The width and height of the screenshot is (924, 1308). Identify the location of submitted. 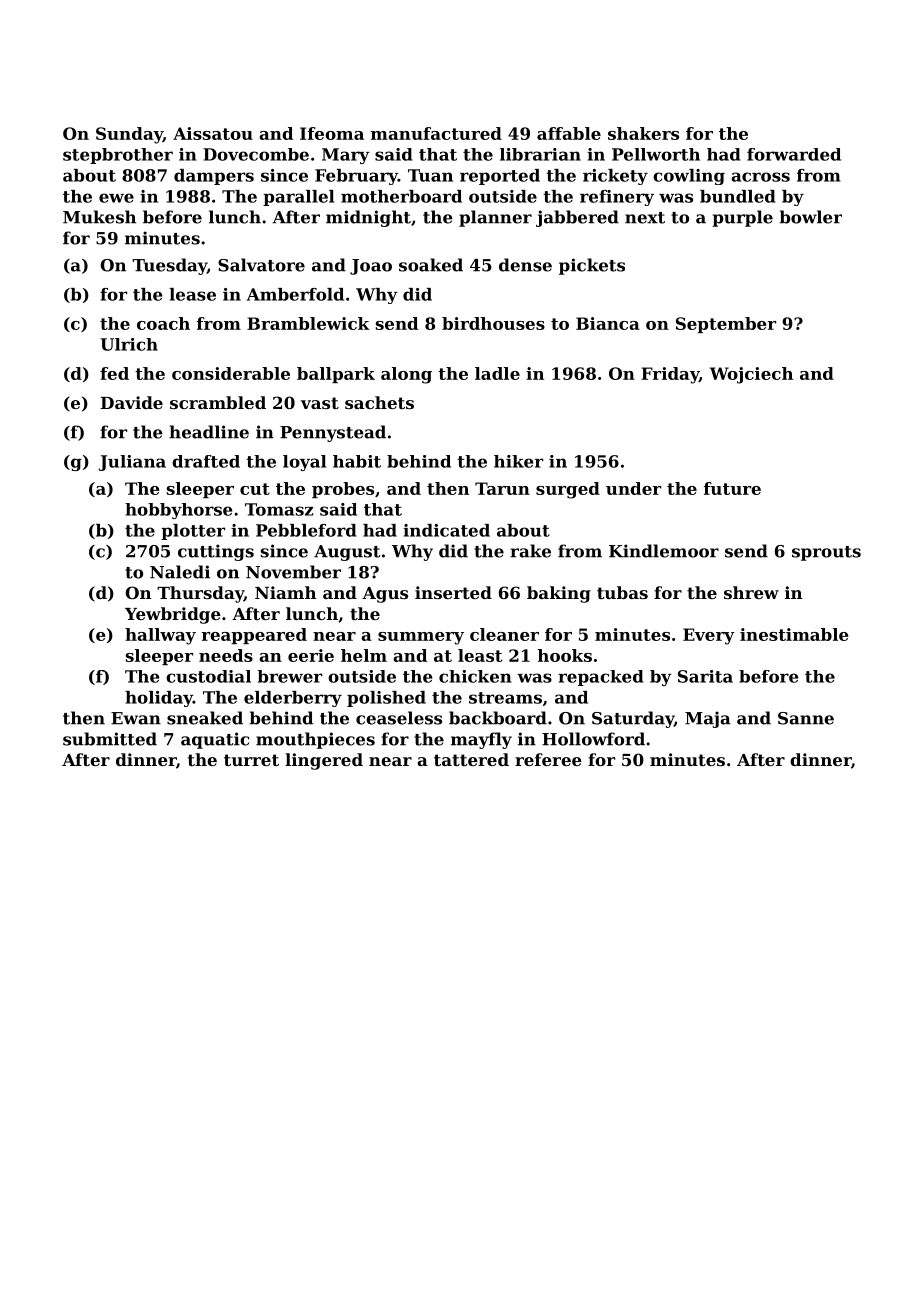
(110, 739).
